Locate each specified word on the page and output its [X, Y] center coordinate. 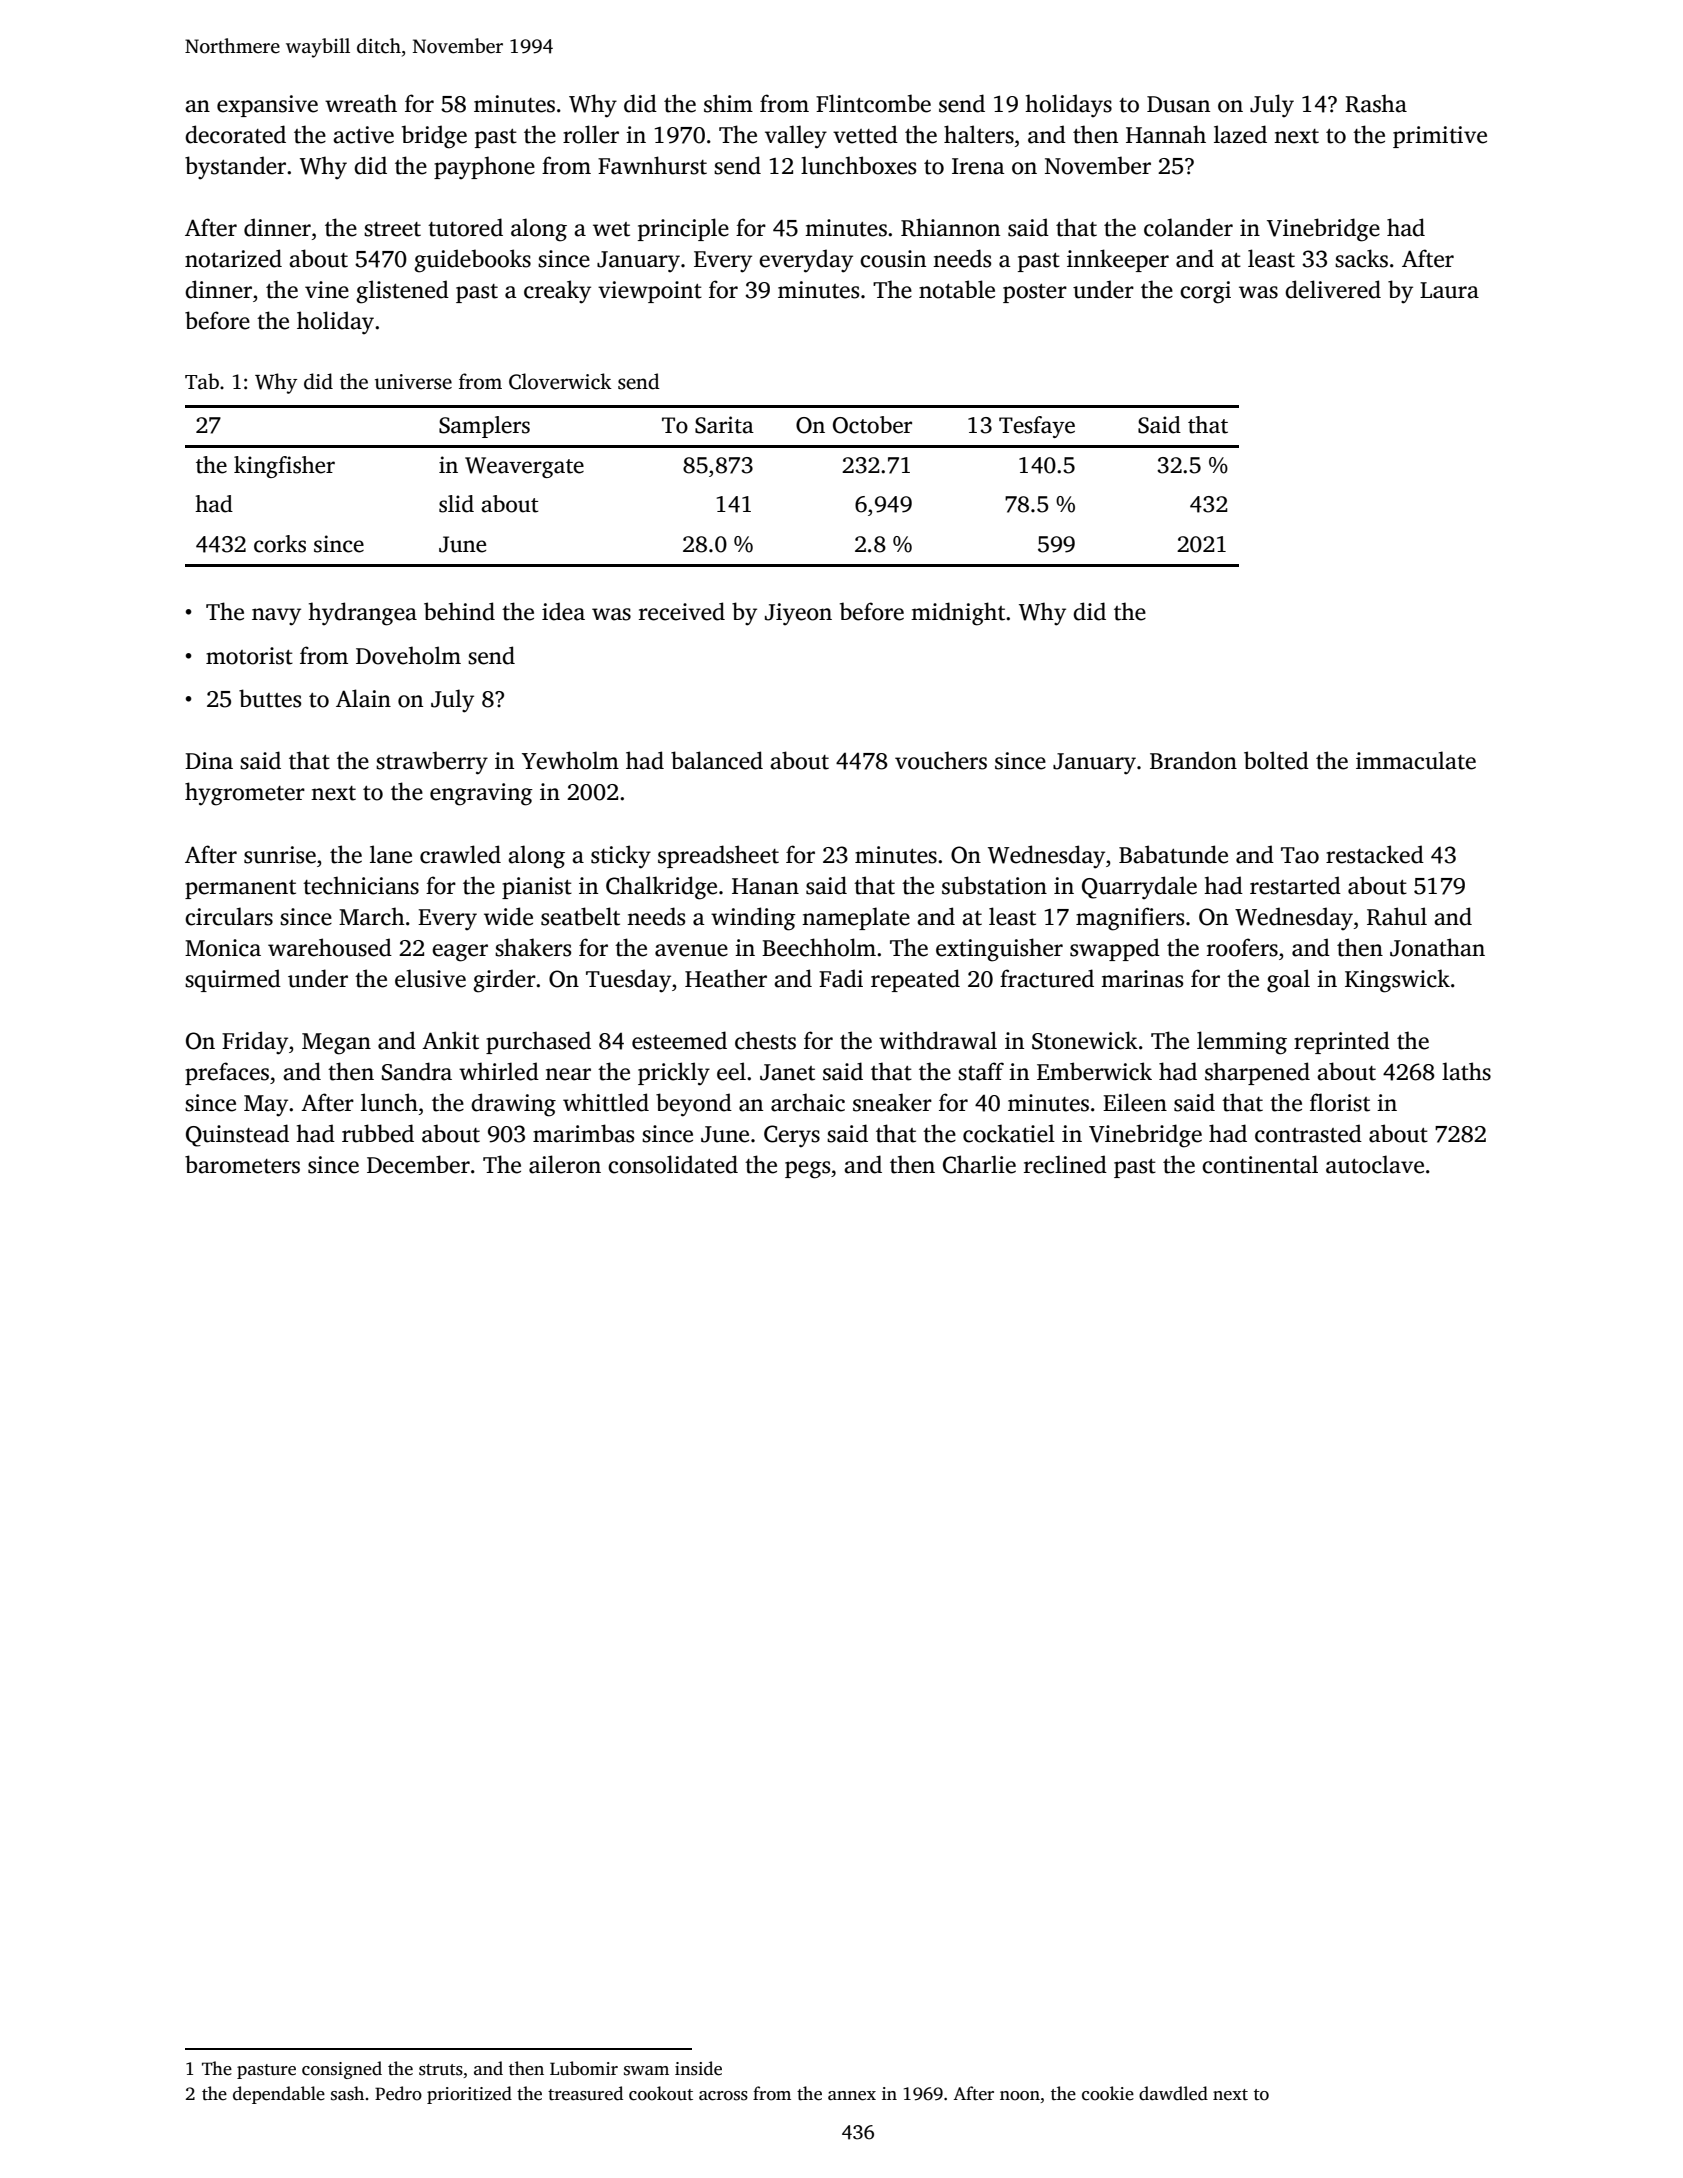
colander [1188, 227]
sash [347, 2093]
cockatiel [1009, 1133]
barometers [242, 1164]
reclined [1065, 1164]
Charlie [979, 1164]
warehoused [330, 947]
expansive [267, 106]
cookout [661, 2093]
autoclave [1375, 1164]
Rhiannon [950, 227]
